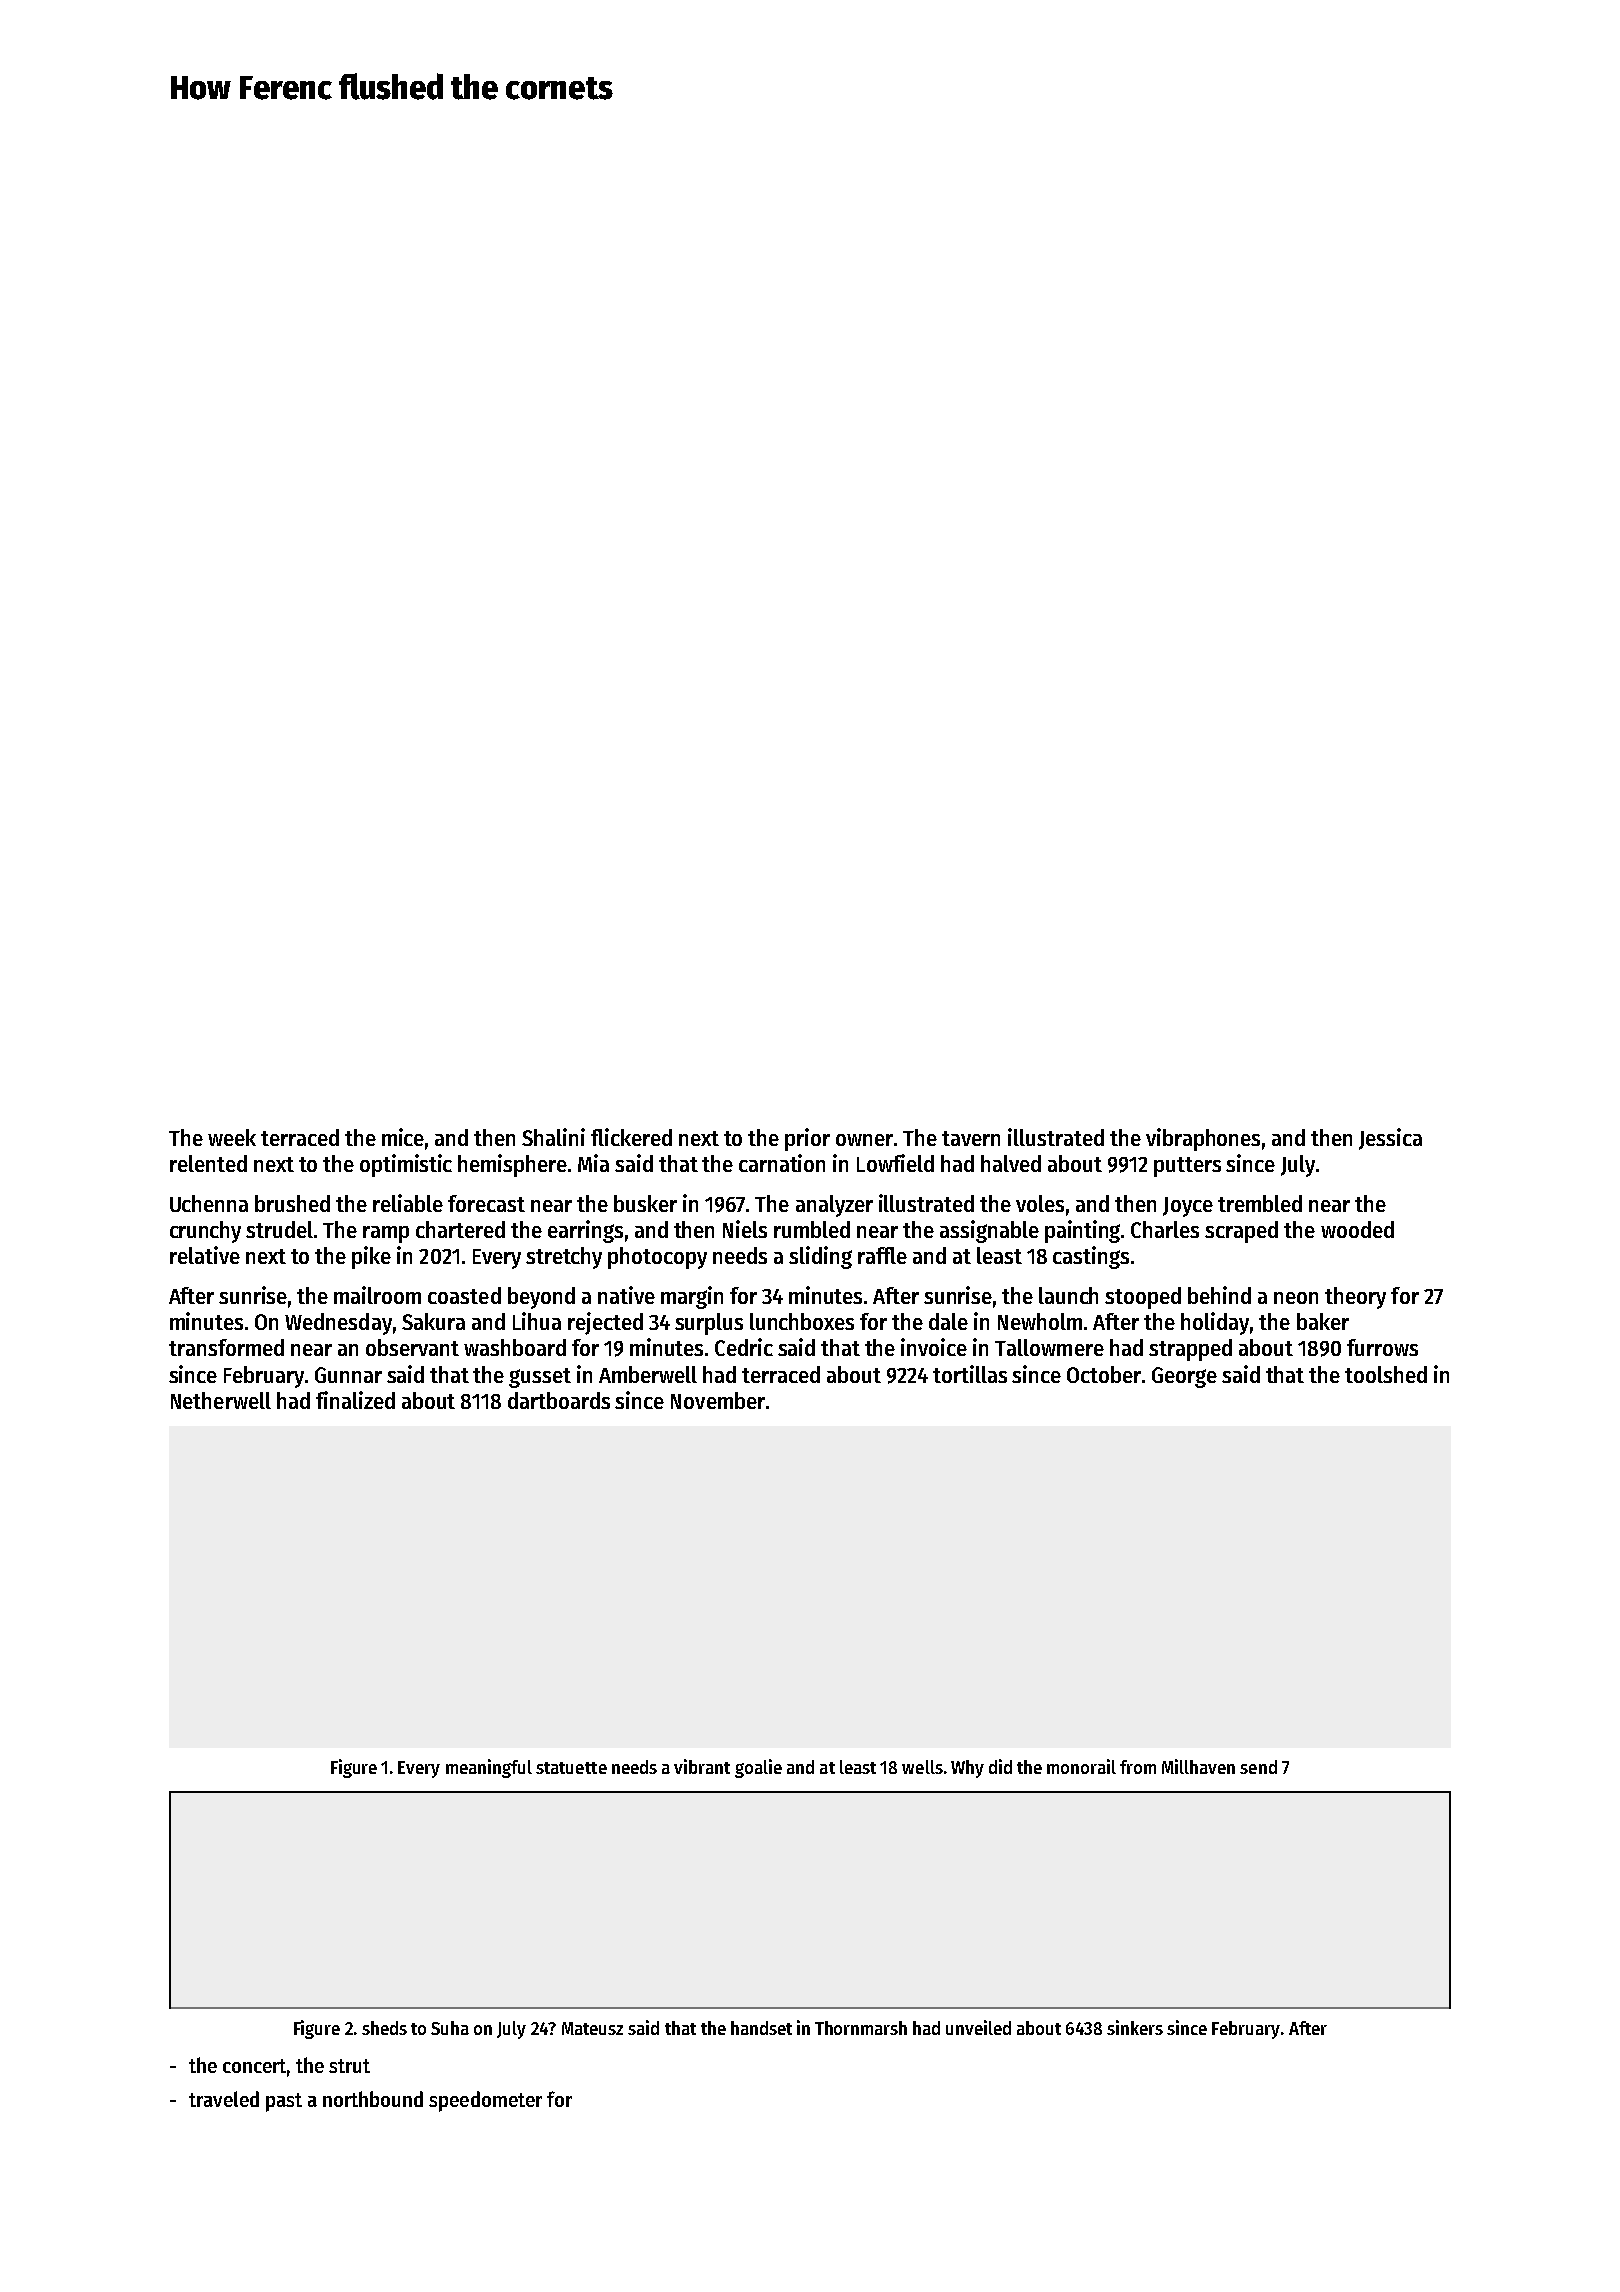 Image resolution: width=1620 pixels, height=2292 pixels. I want to click on statuette, so click(571, 1768).
